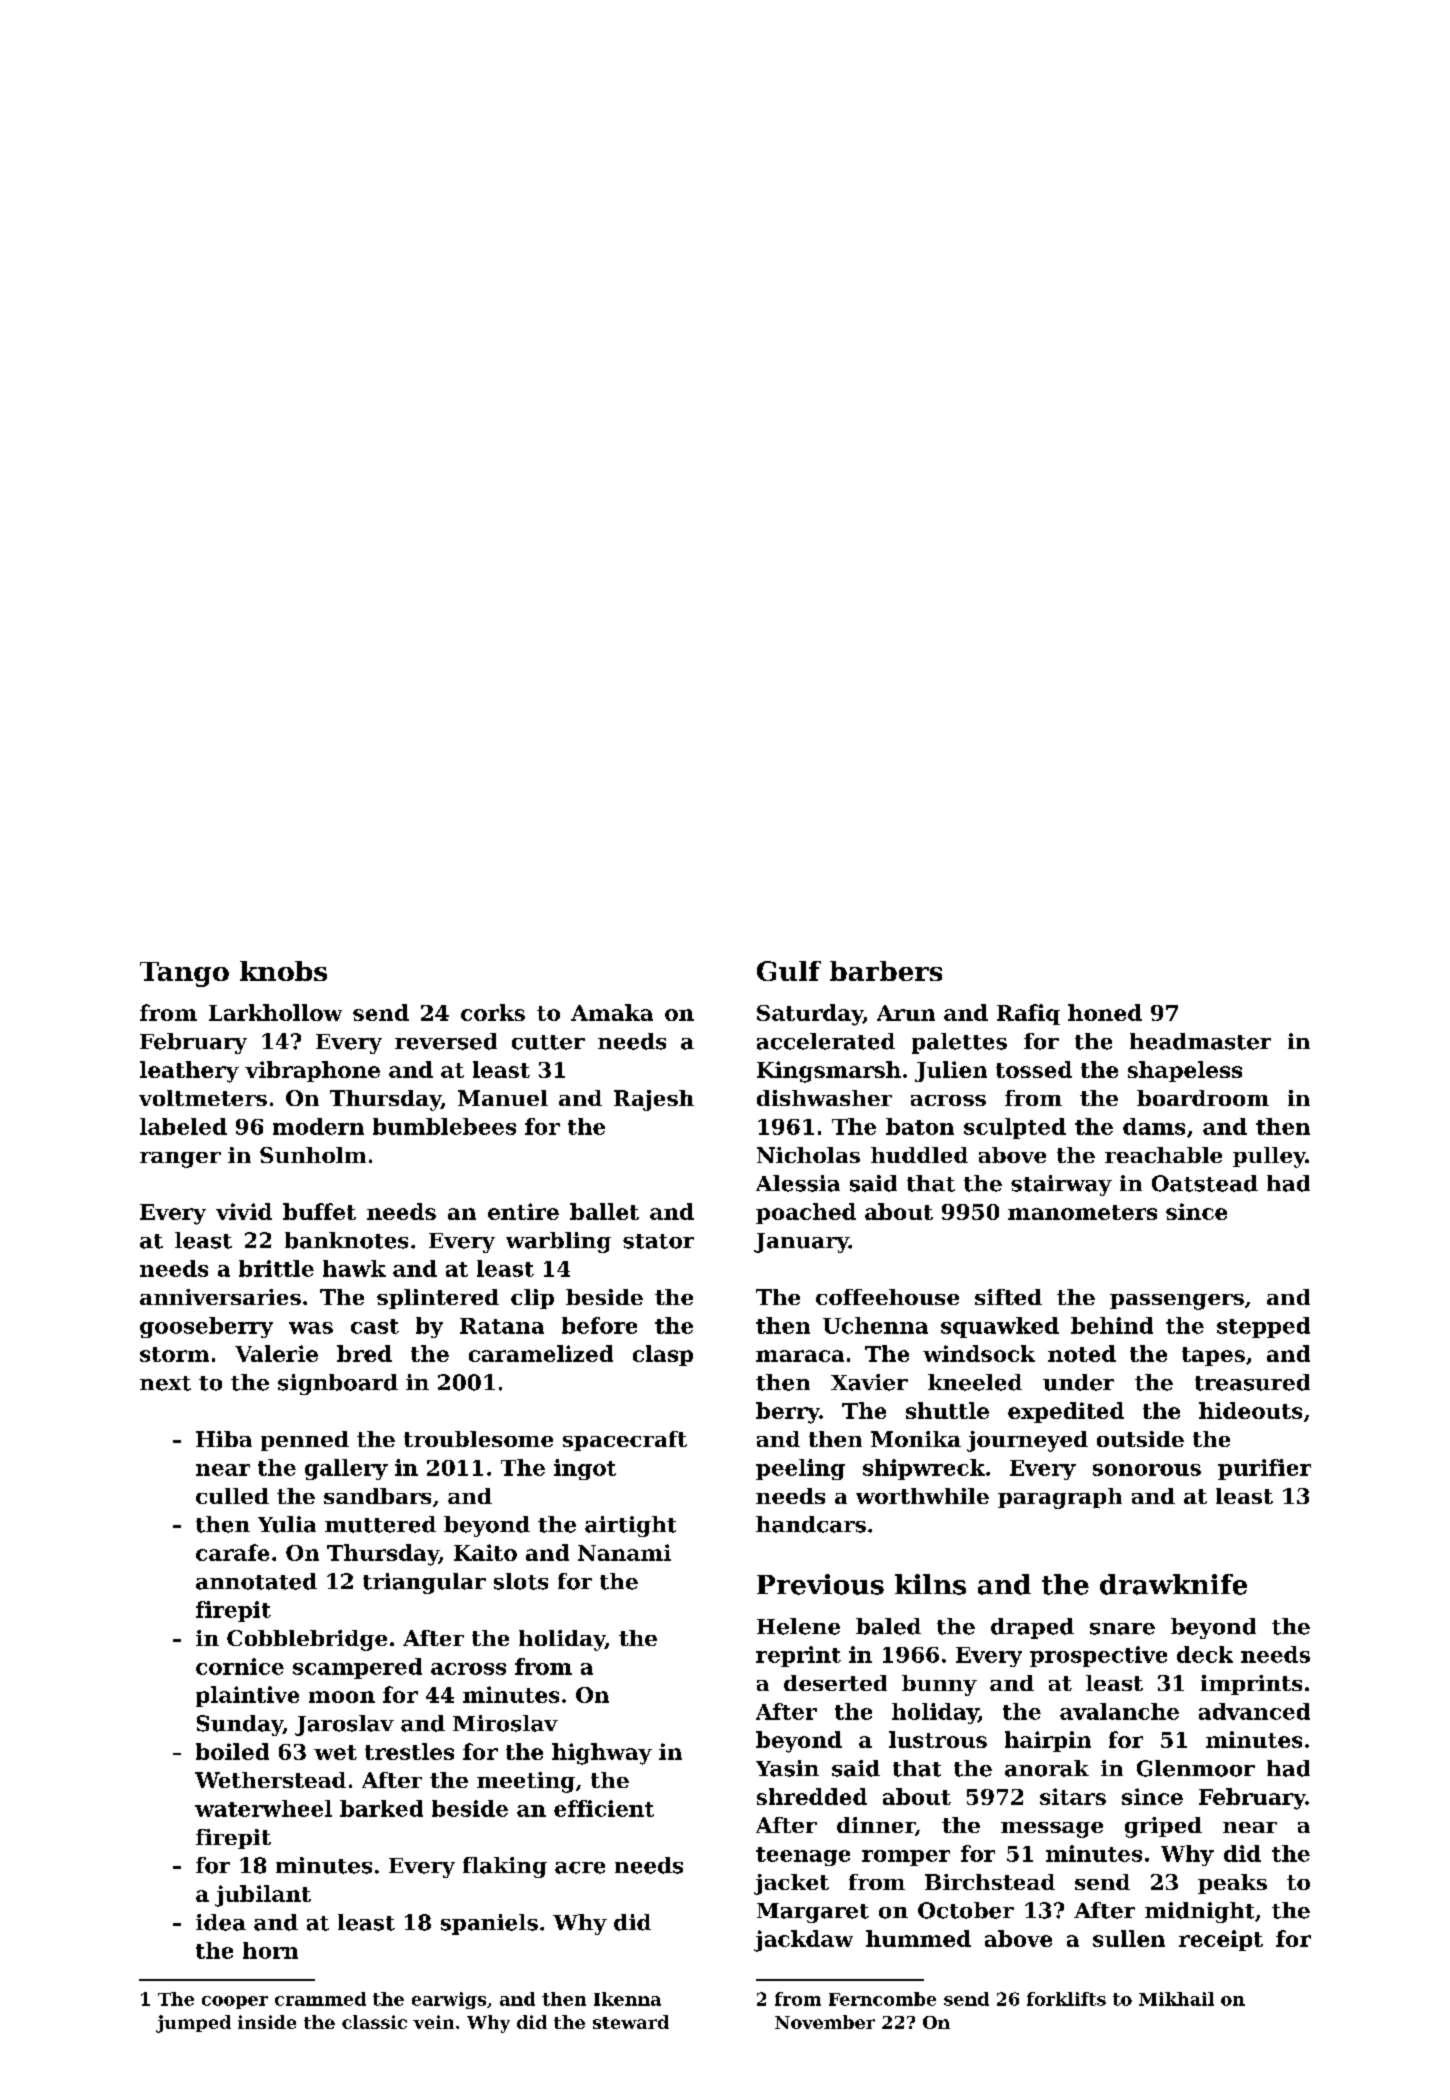 The height and width of the image is (2100, 1450). Describe the element at coordinates (189, 1072) in the image. I see `leathery` at that location.
